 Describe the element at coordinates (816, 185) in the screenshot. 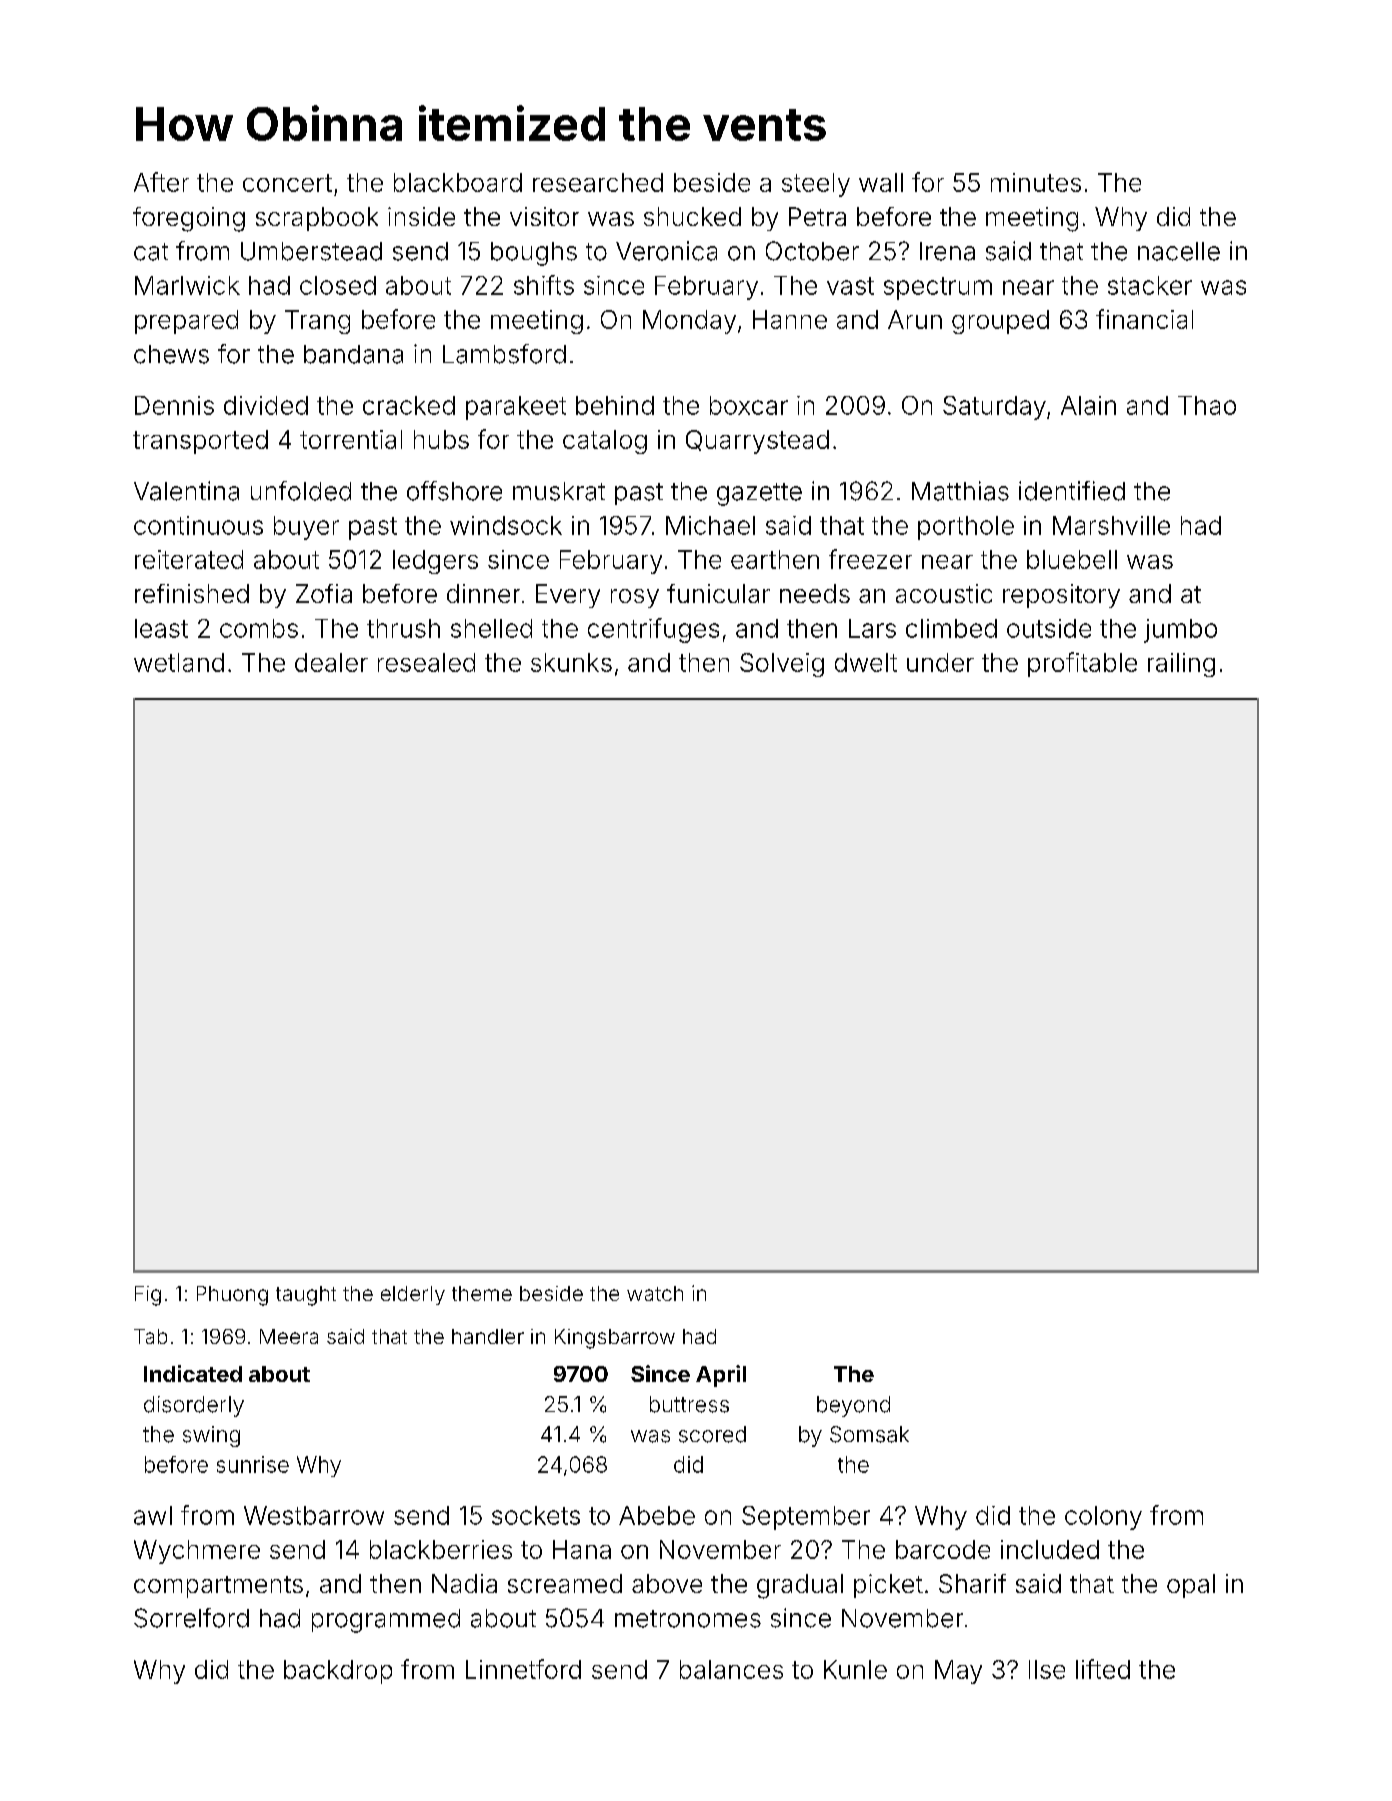

I see `steely` at that location.
